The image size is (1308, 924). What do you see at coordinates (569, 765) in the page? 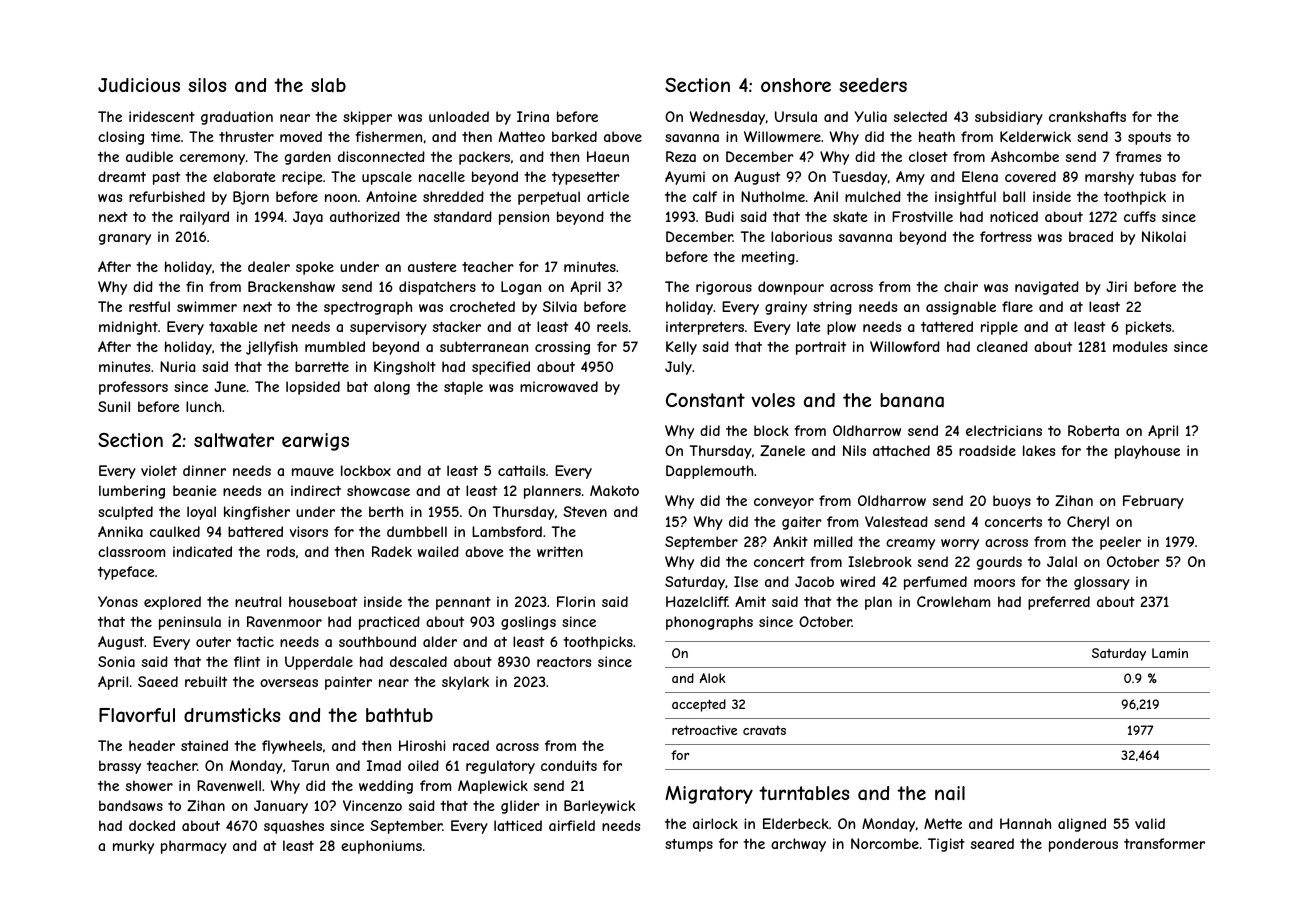
I see `conduits` at bounding box center [569, 765].
